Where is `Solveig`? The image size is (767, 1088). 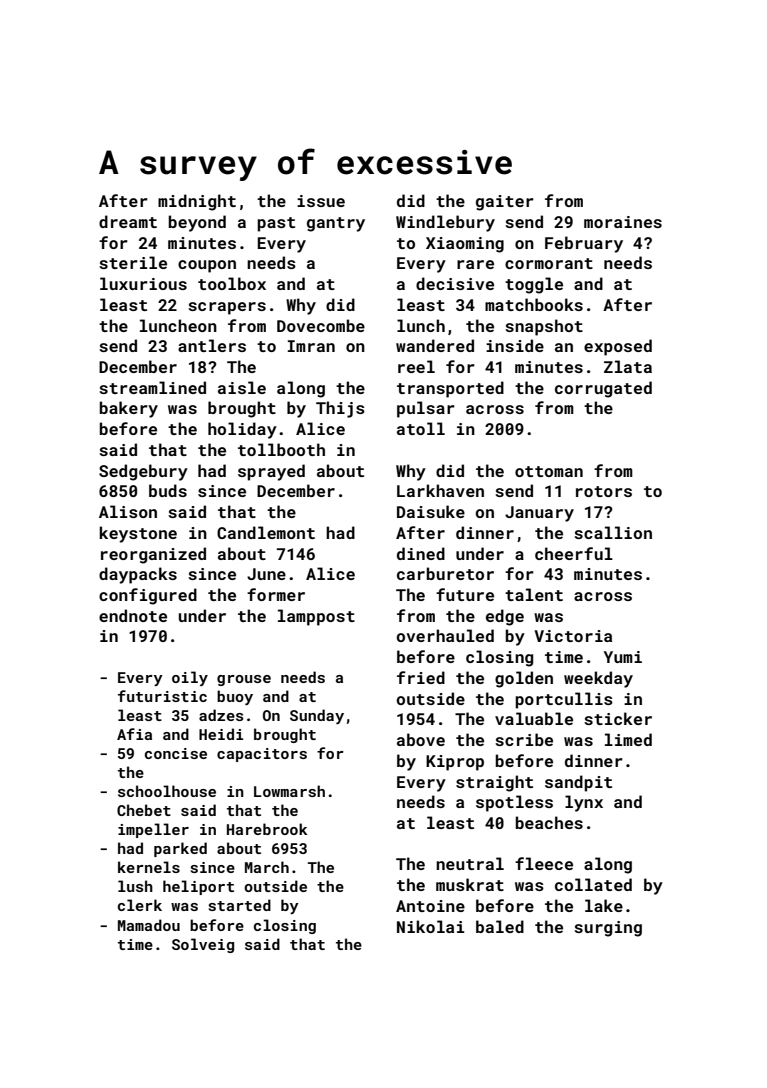
Solveig is located at coordinates (203, 945).
